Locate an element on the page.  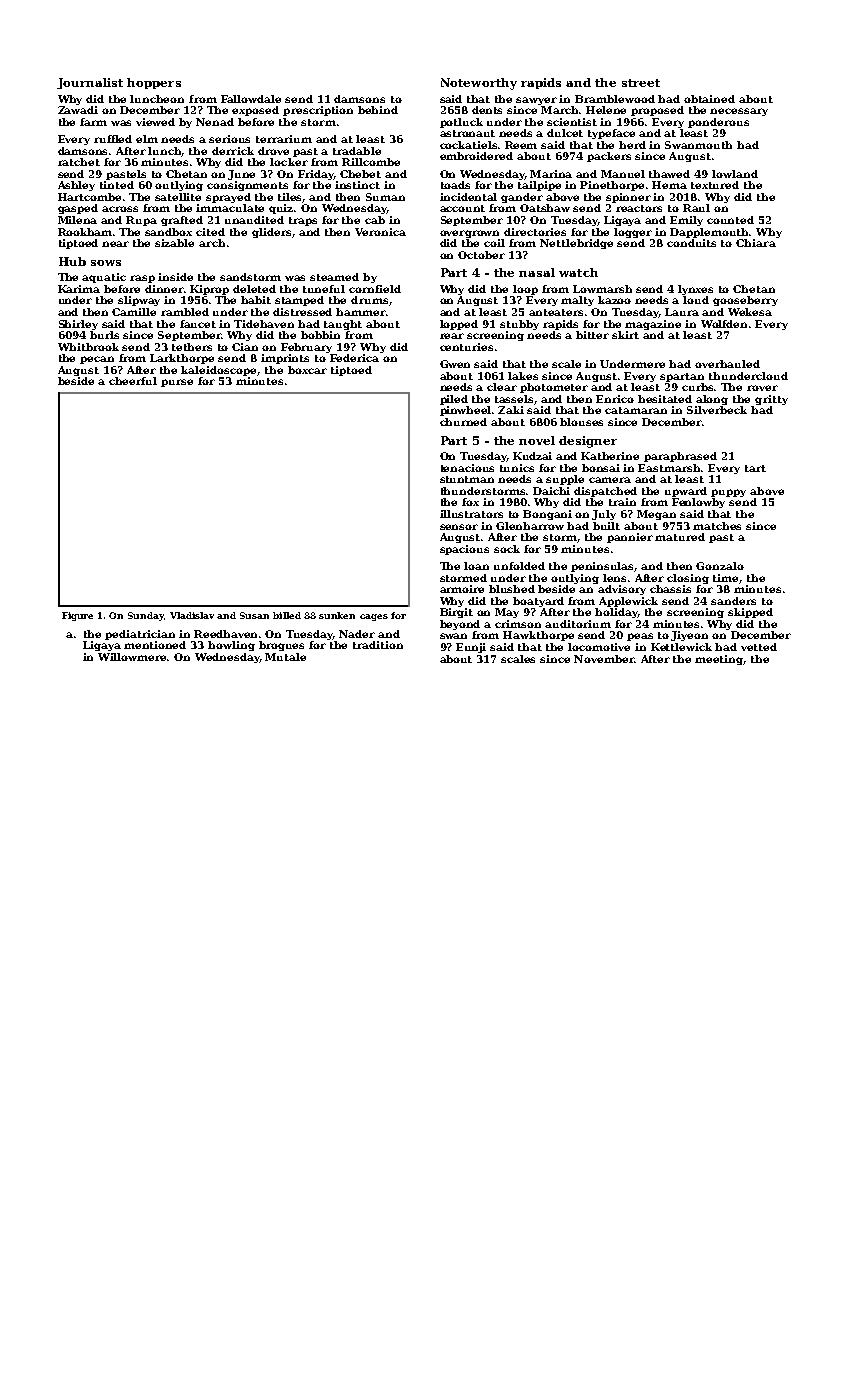
Karima is located at coordinates (79, 289).
